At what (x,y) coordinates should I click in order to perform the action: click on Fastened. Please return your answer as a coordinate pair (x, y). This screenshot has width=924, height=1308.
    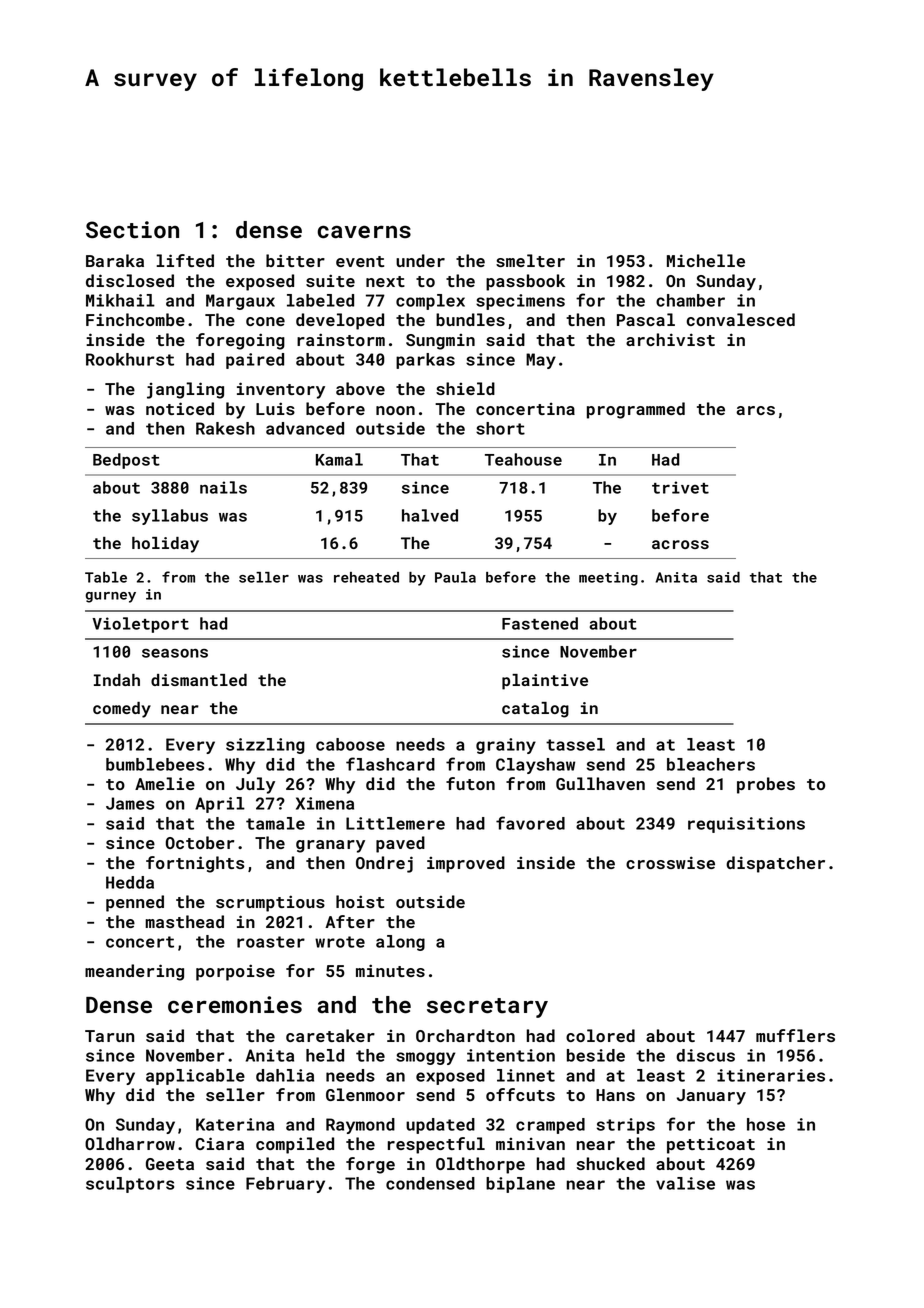
    Looking at the image, I should click on (540, 623).
